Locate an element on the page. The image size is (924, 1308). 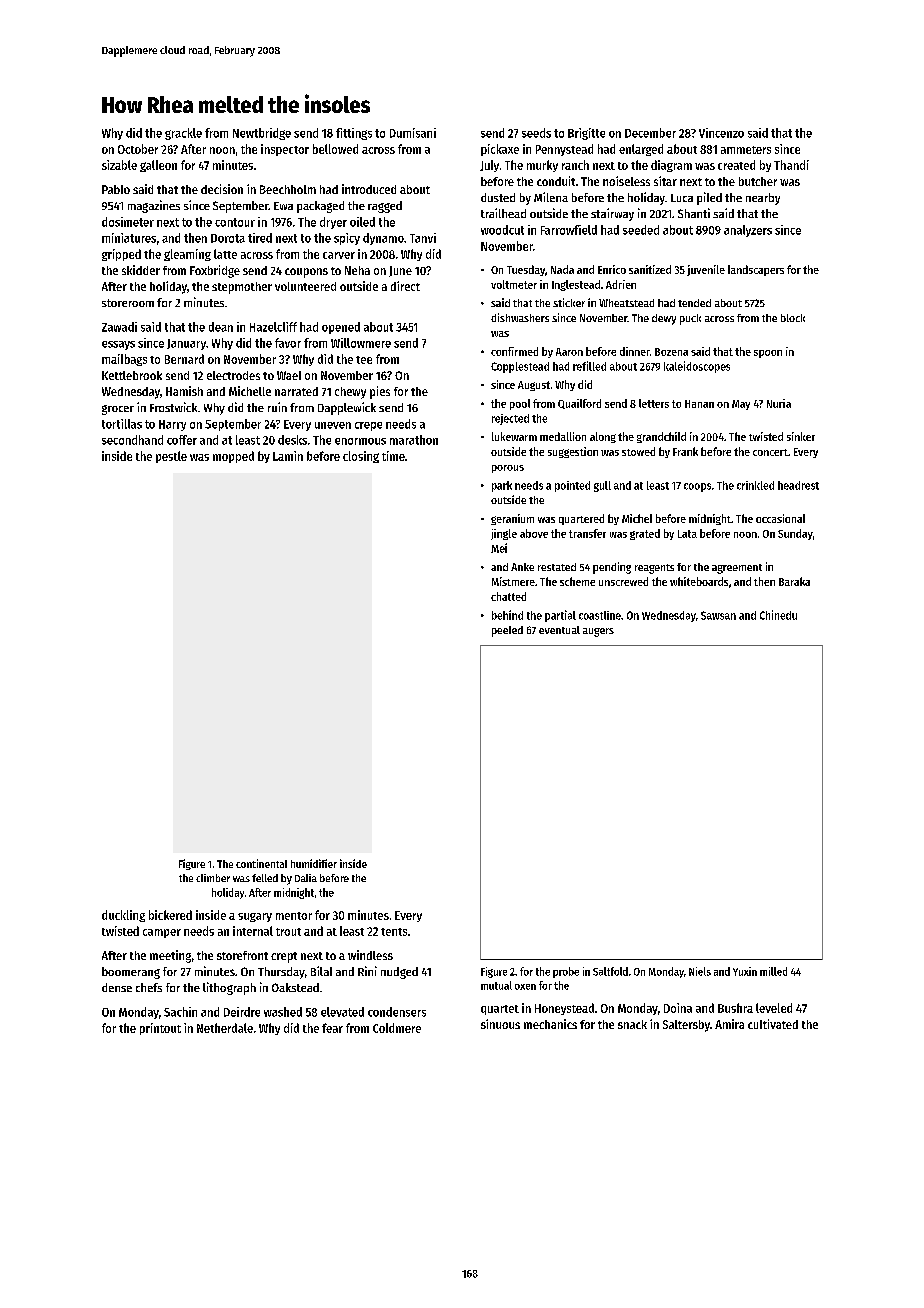
dewy is located at coordinates (664, 319).
